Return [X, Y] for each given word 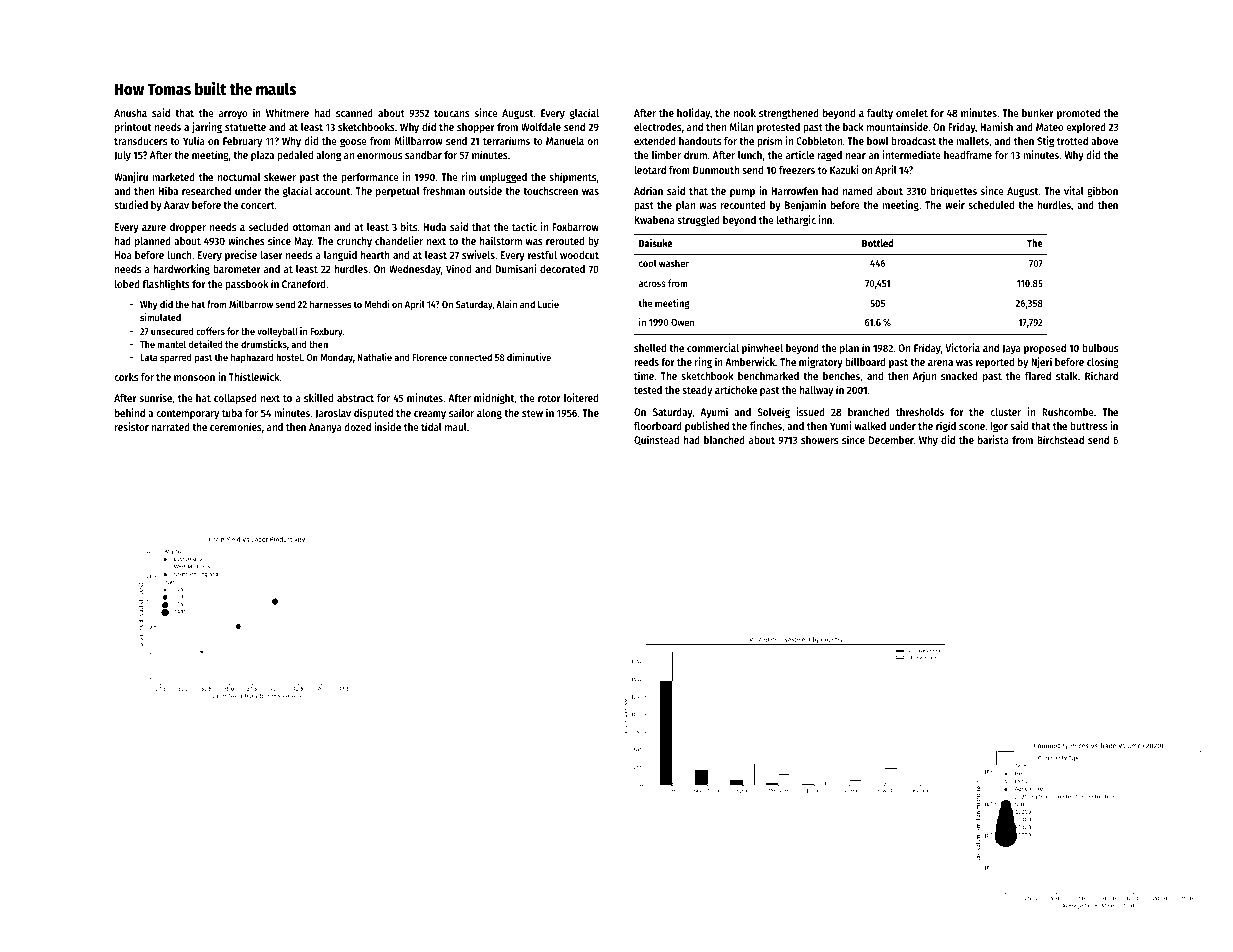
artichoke [736, 389]
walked [870, 426]
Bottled [878, 243]
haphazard [252, 358]
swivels [478, 254]
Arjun [924, 376]
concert [258, 205]
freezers [797, 170]
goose [353, 143]
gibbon [1102, 192]
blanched [724, 440]
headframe [968, 155]
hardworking [181, 270]
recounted [743, 205]
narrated [171, 427]
